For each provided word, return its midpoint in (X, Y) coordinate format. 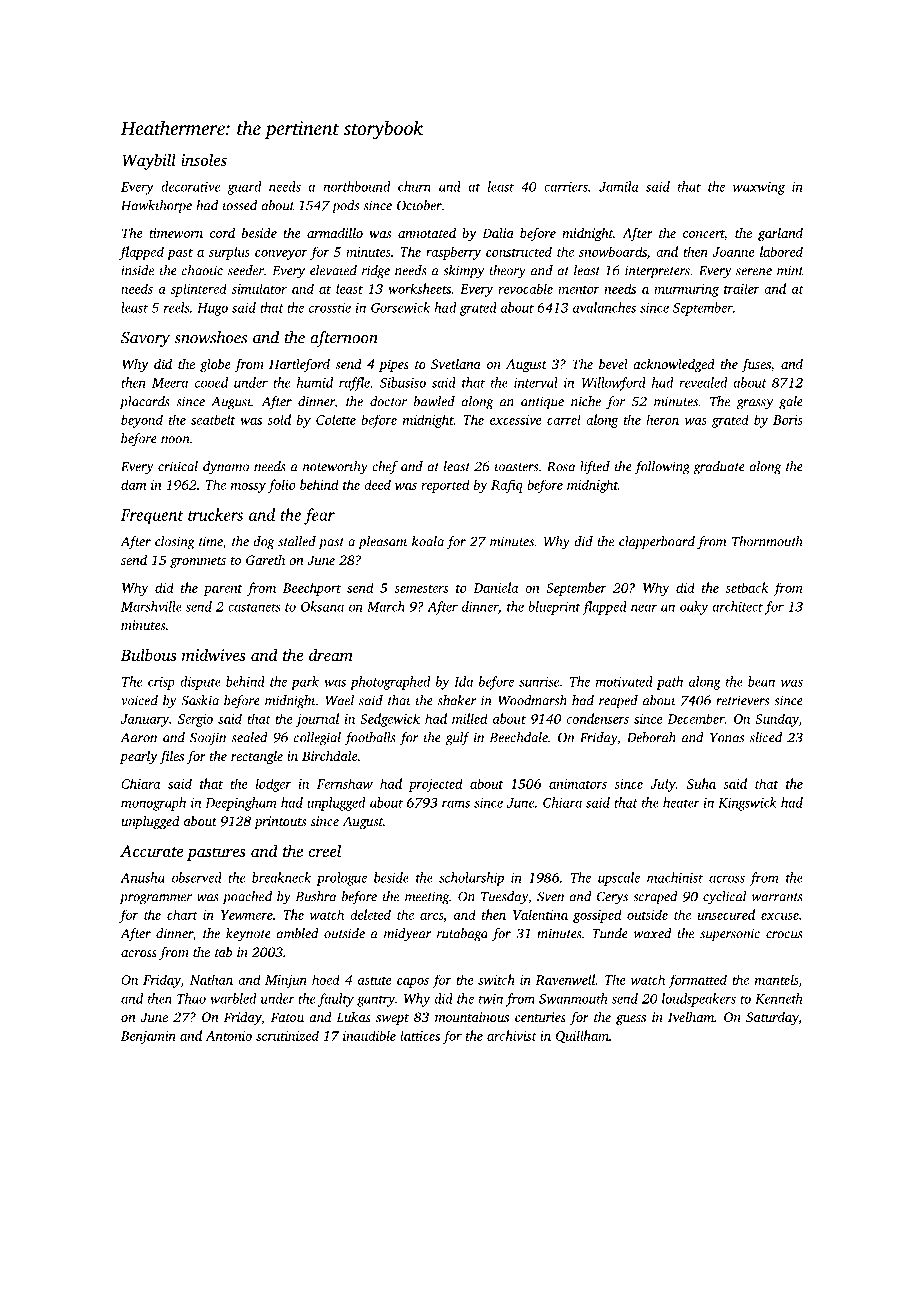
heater (681, 802)
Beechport (312, 589)
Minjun (286, 981)
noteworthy (335, 468)
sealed (250, 737)
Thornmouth (767, 541)
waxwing (759, 188)
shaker (457, 700)
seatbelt (213, 419)
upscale (619, 879)
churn (414, 186)
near (644, 608)
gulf (458, 739)
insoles (204, 159)
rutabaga (462, 935)
